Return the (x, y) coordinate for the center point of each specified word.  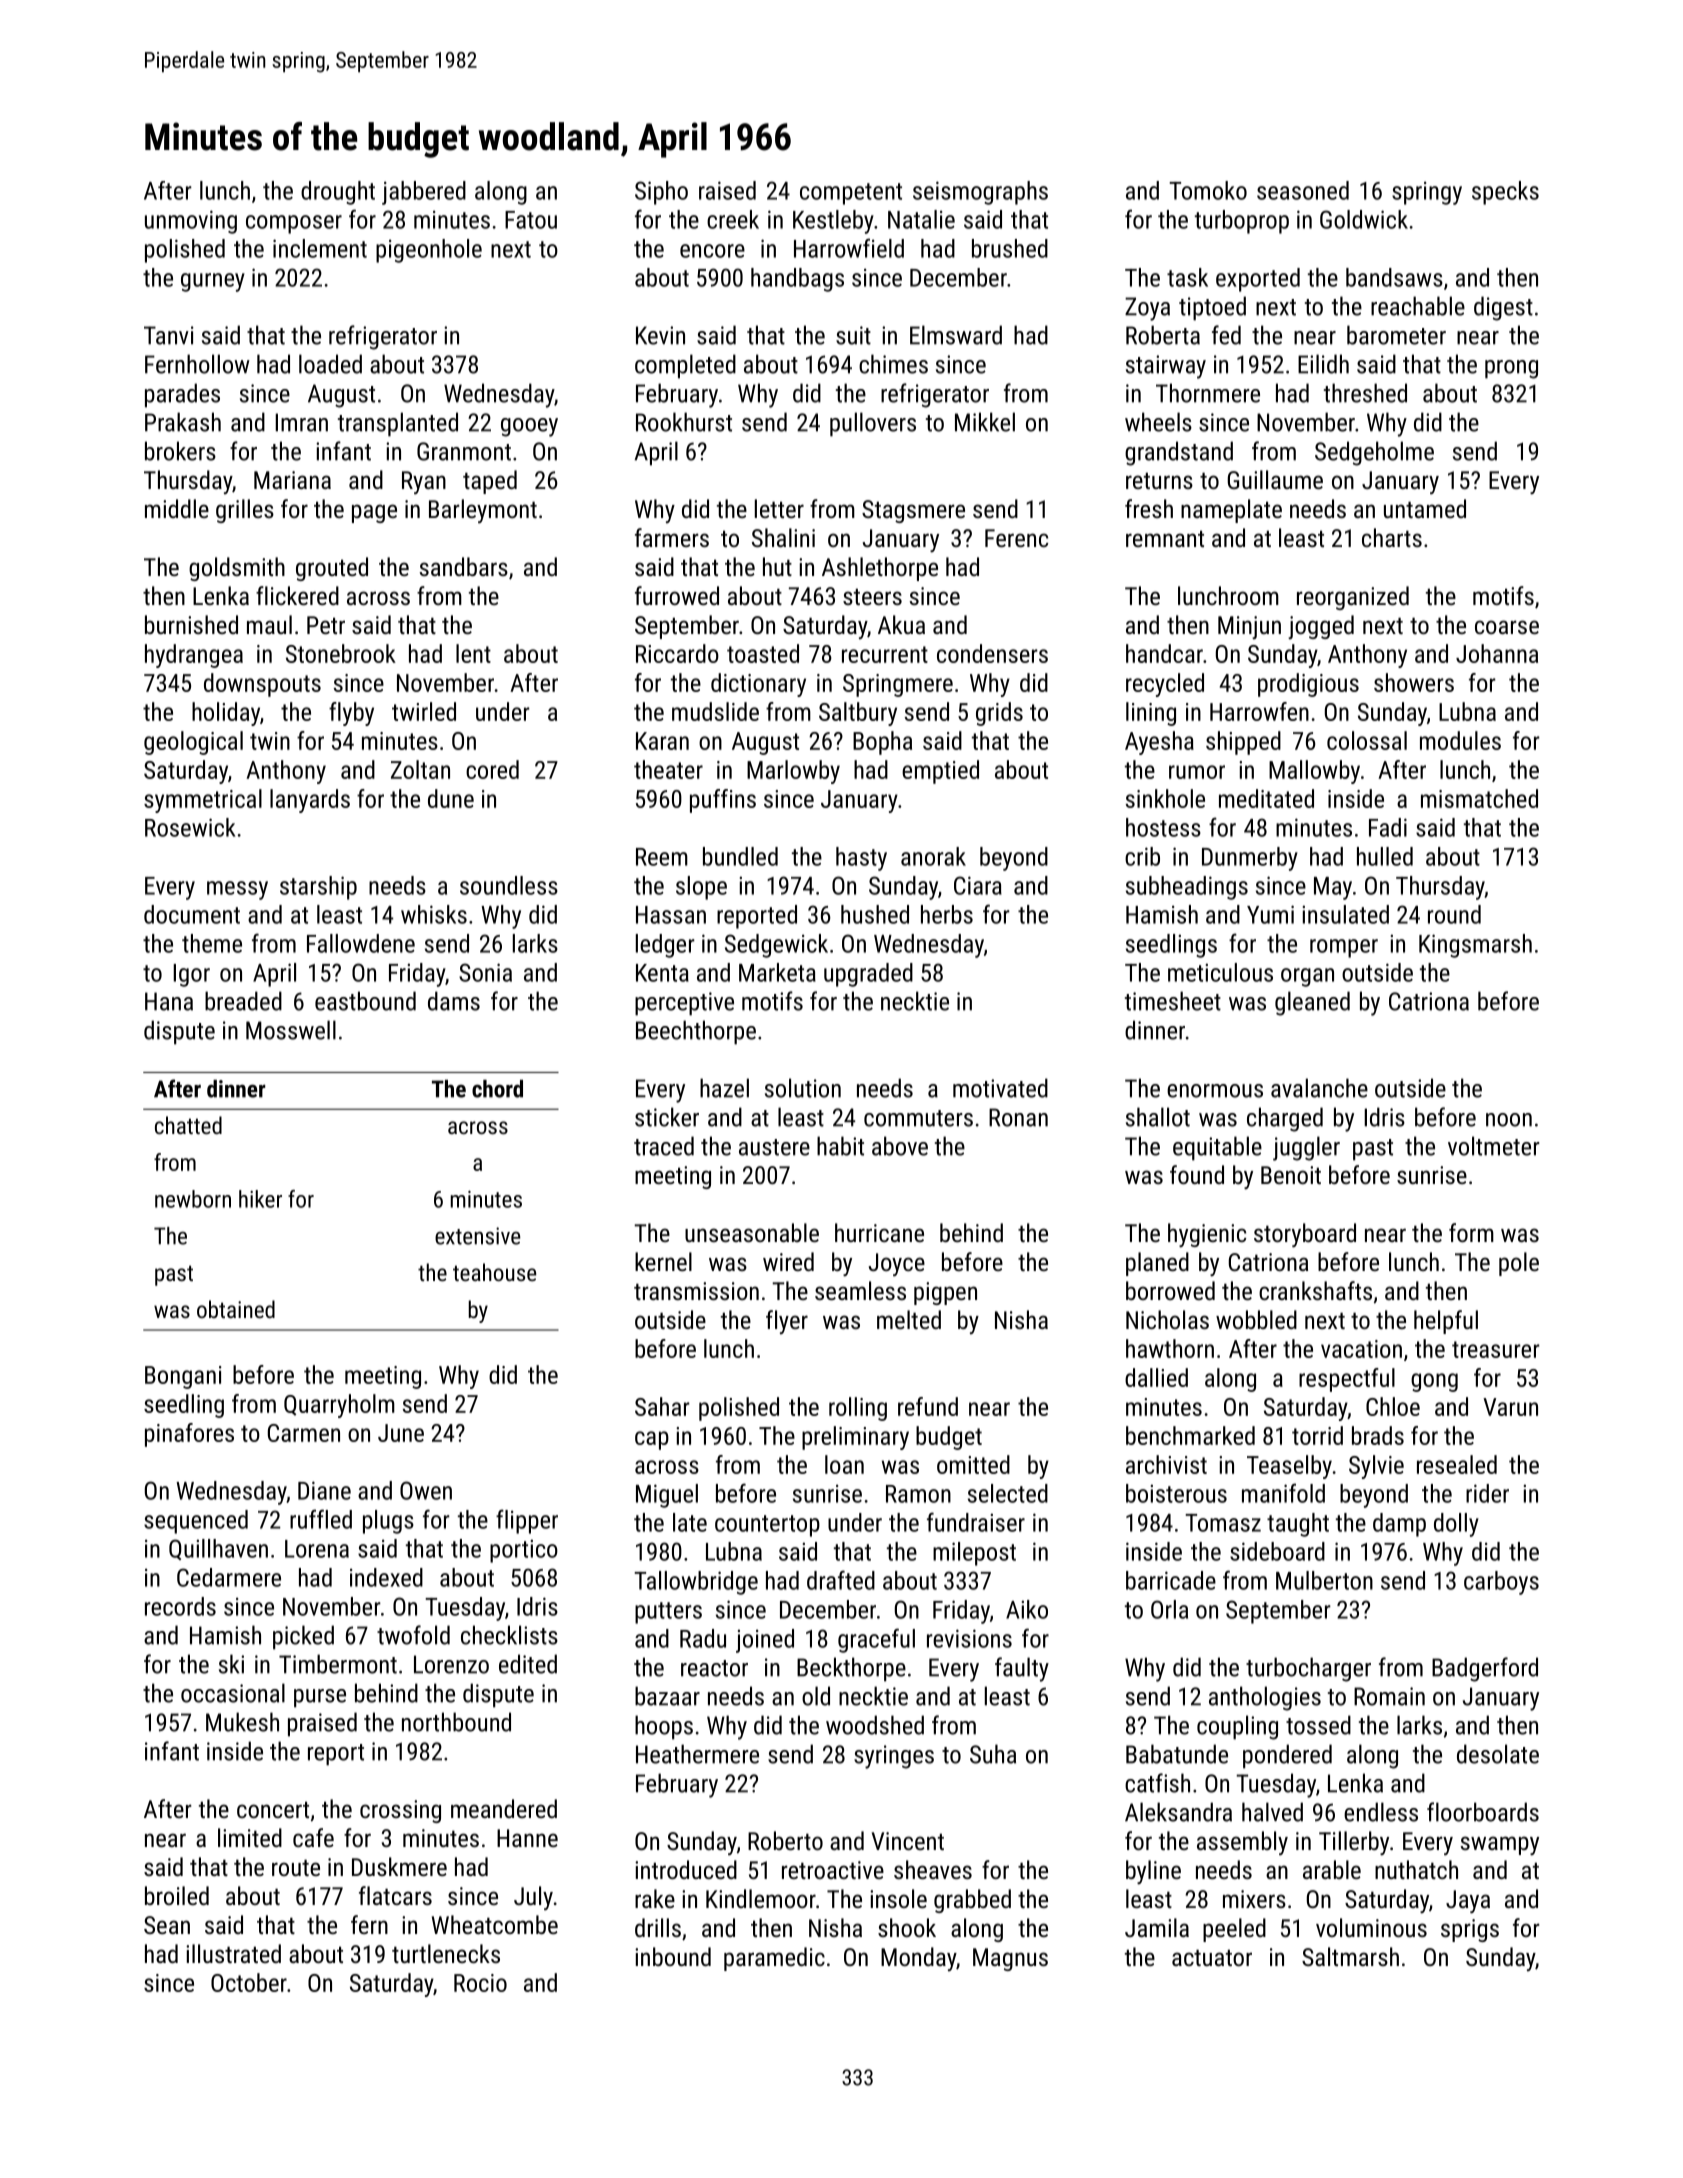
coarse (1507, 627)
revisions (969, 1638)
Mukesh (242, 1722)
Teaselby (1289, 1467)
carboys (1501, 1583)
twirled (424, 711)
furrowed (677, 595)
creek (733, 219)
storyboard (1305, 1235)
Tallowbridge (696, 1583)
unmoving (191, 222)
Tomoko (1208, 190)
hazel (724, 1088)
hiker (260, 1199)
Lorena (317, 1549)
